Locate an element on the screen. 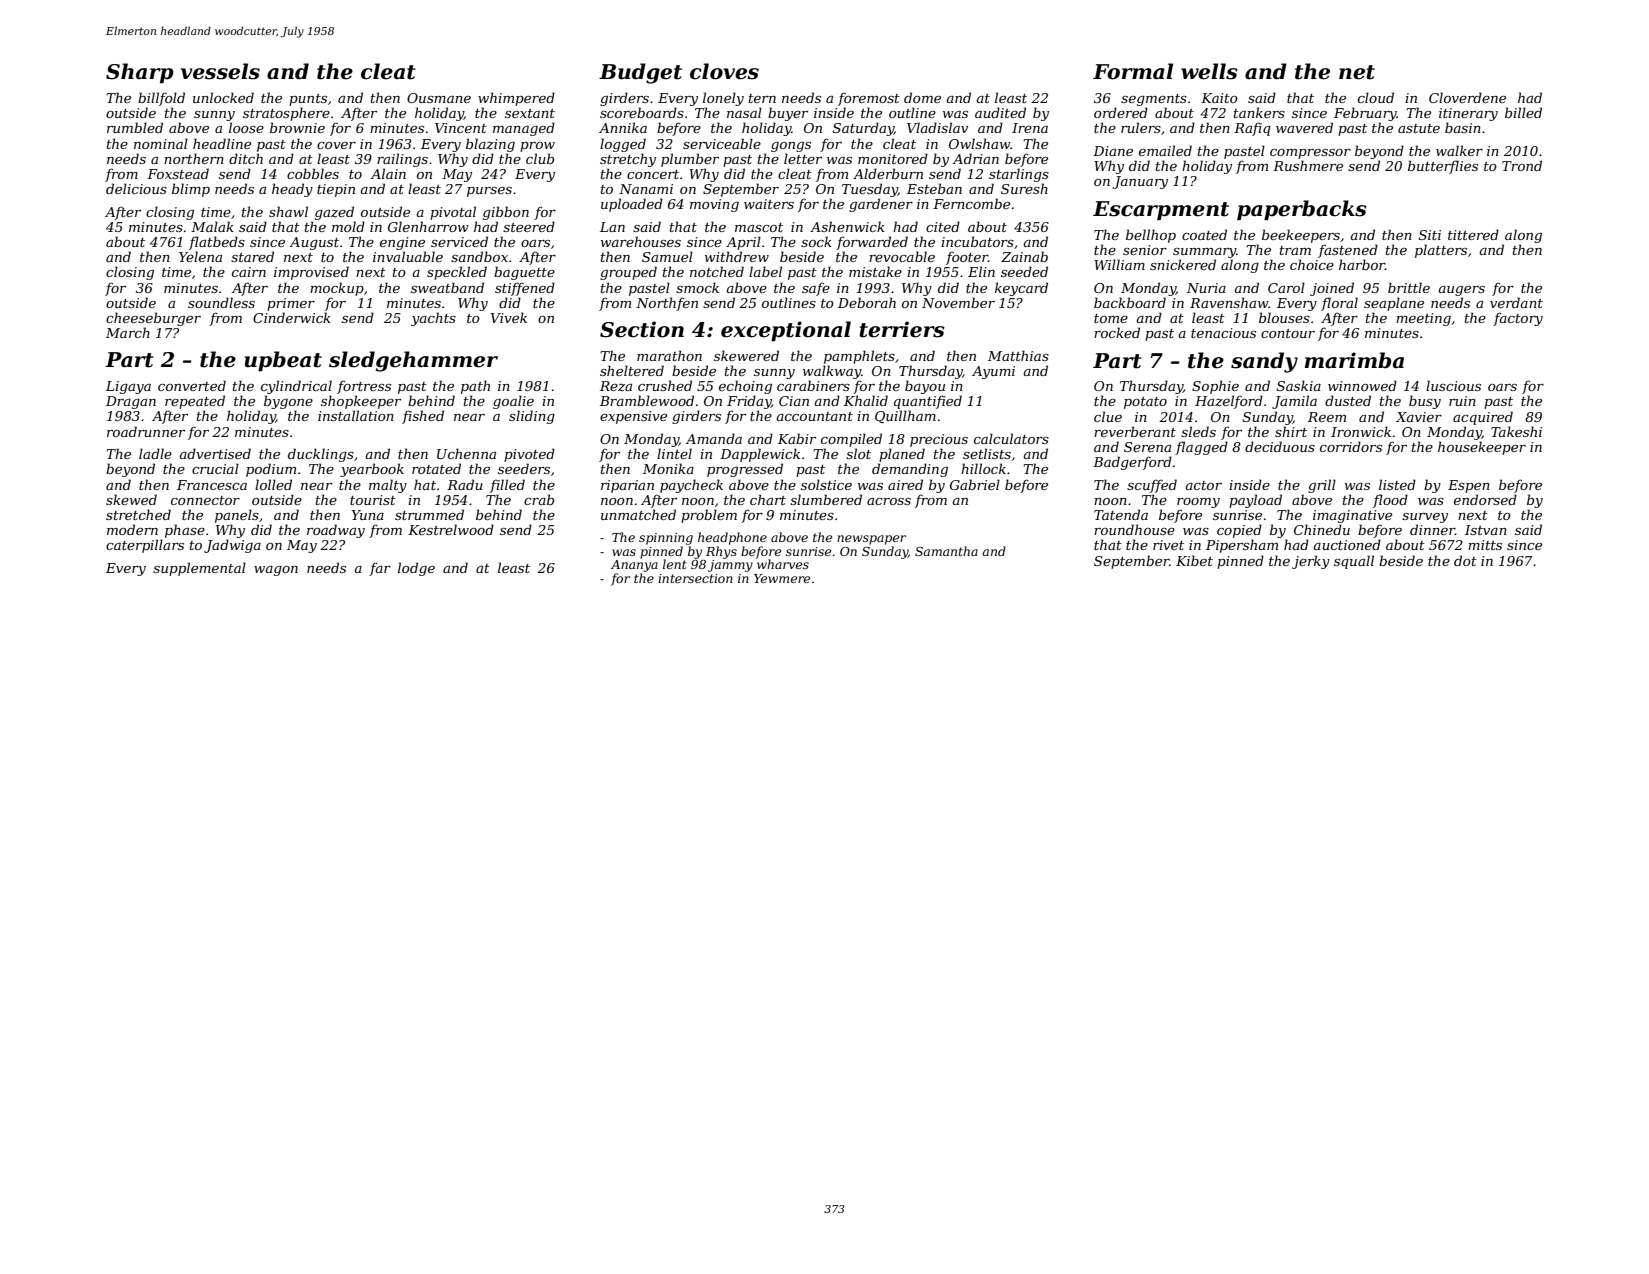  safe is located at coordinates (816, 289).
